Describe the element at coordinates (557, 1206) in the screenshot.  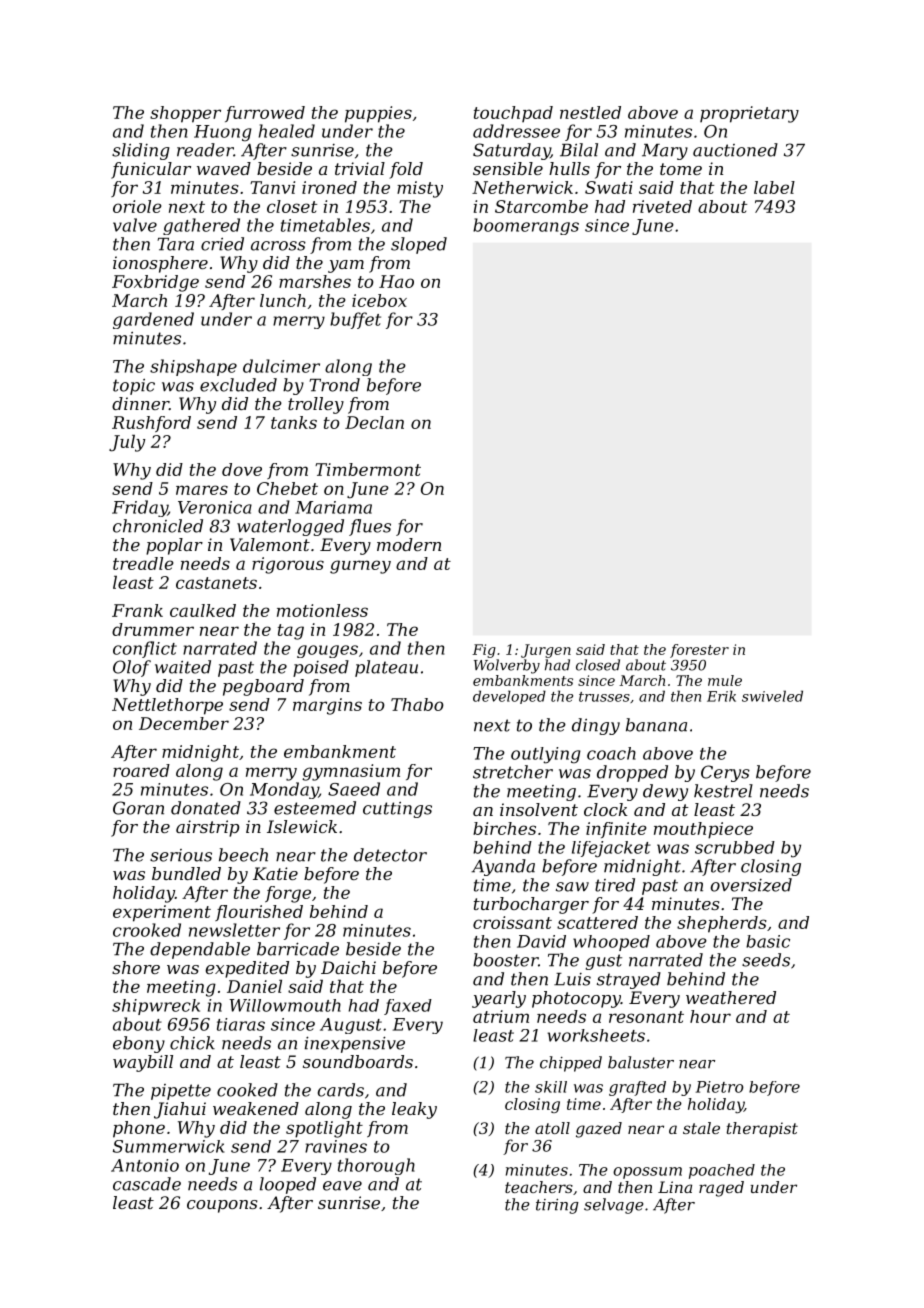
I see `tiring` at that location.
